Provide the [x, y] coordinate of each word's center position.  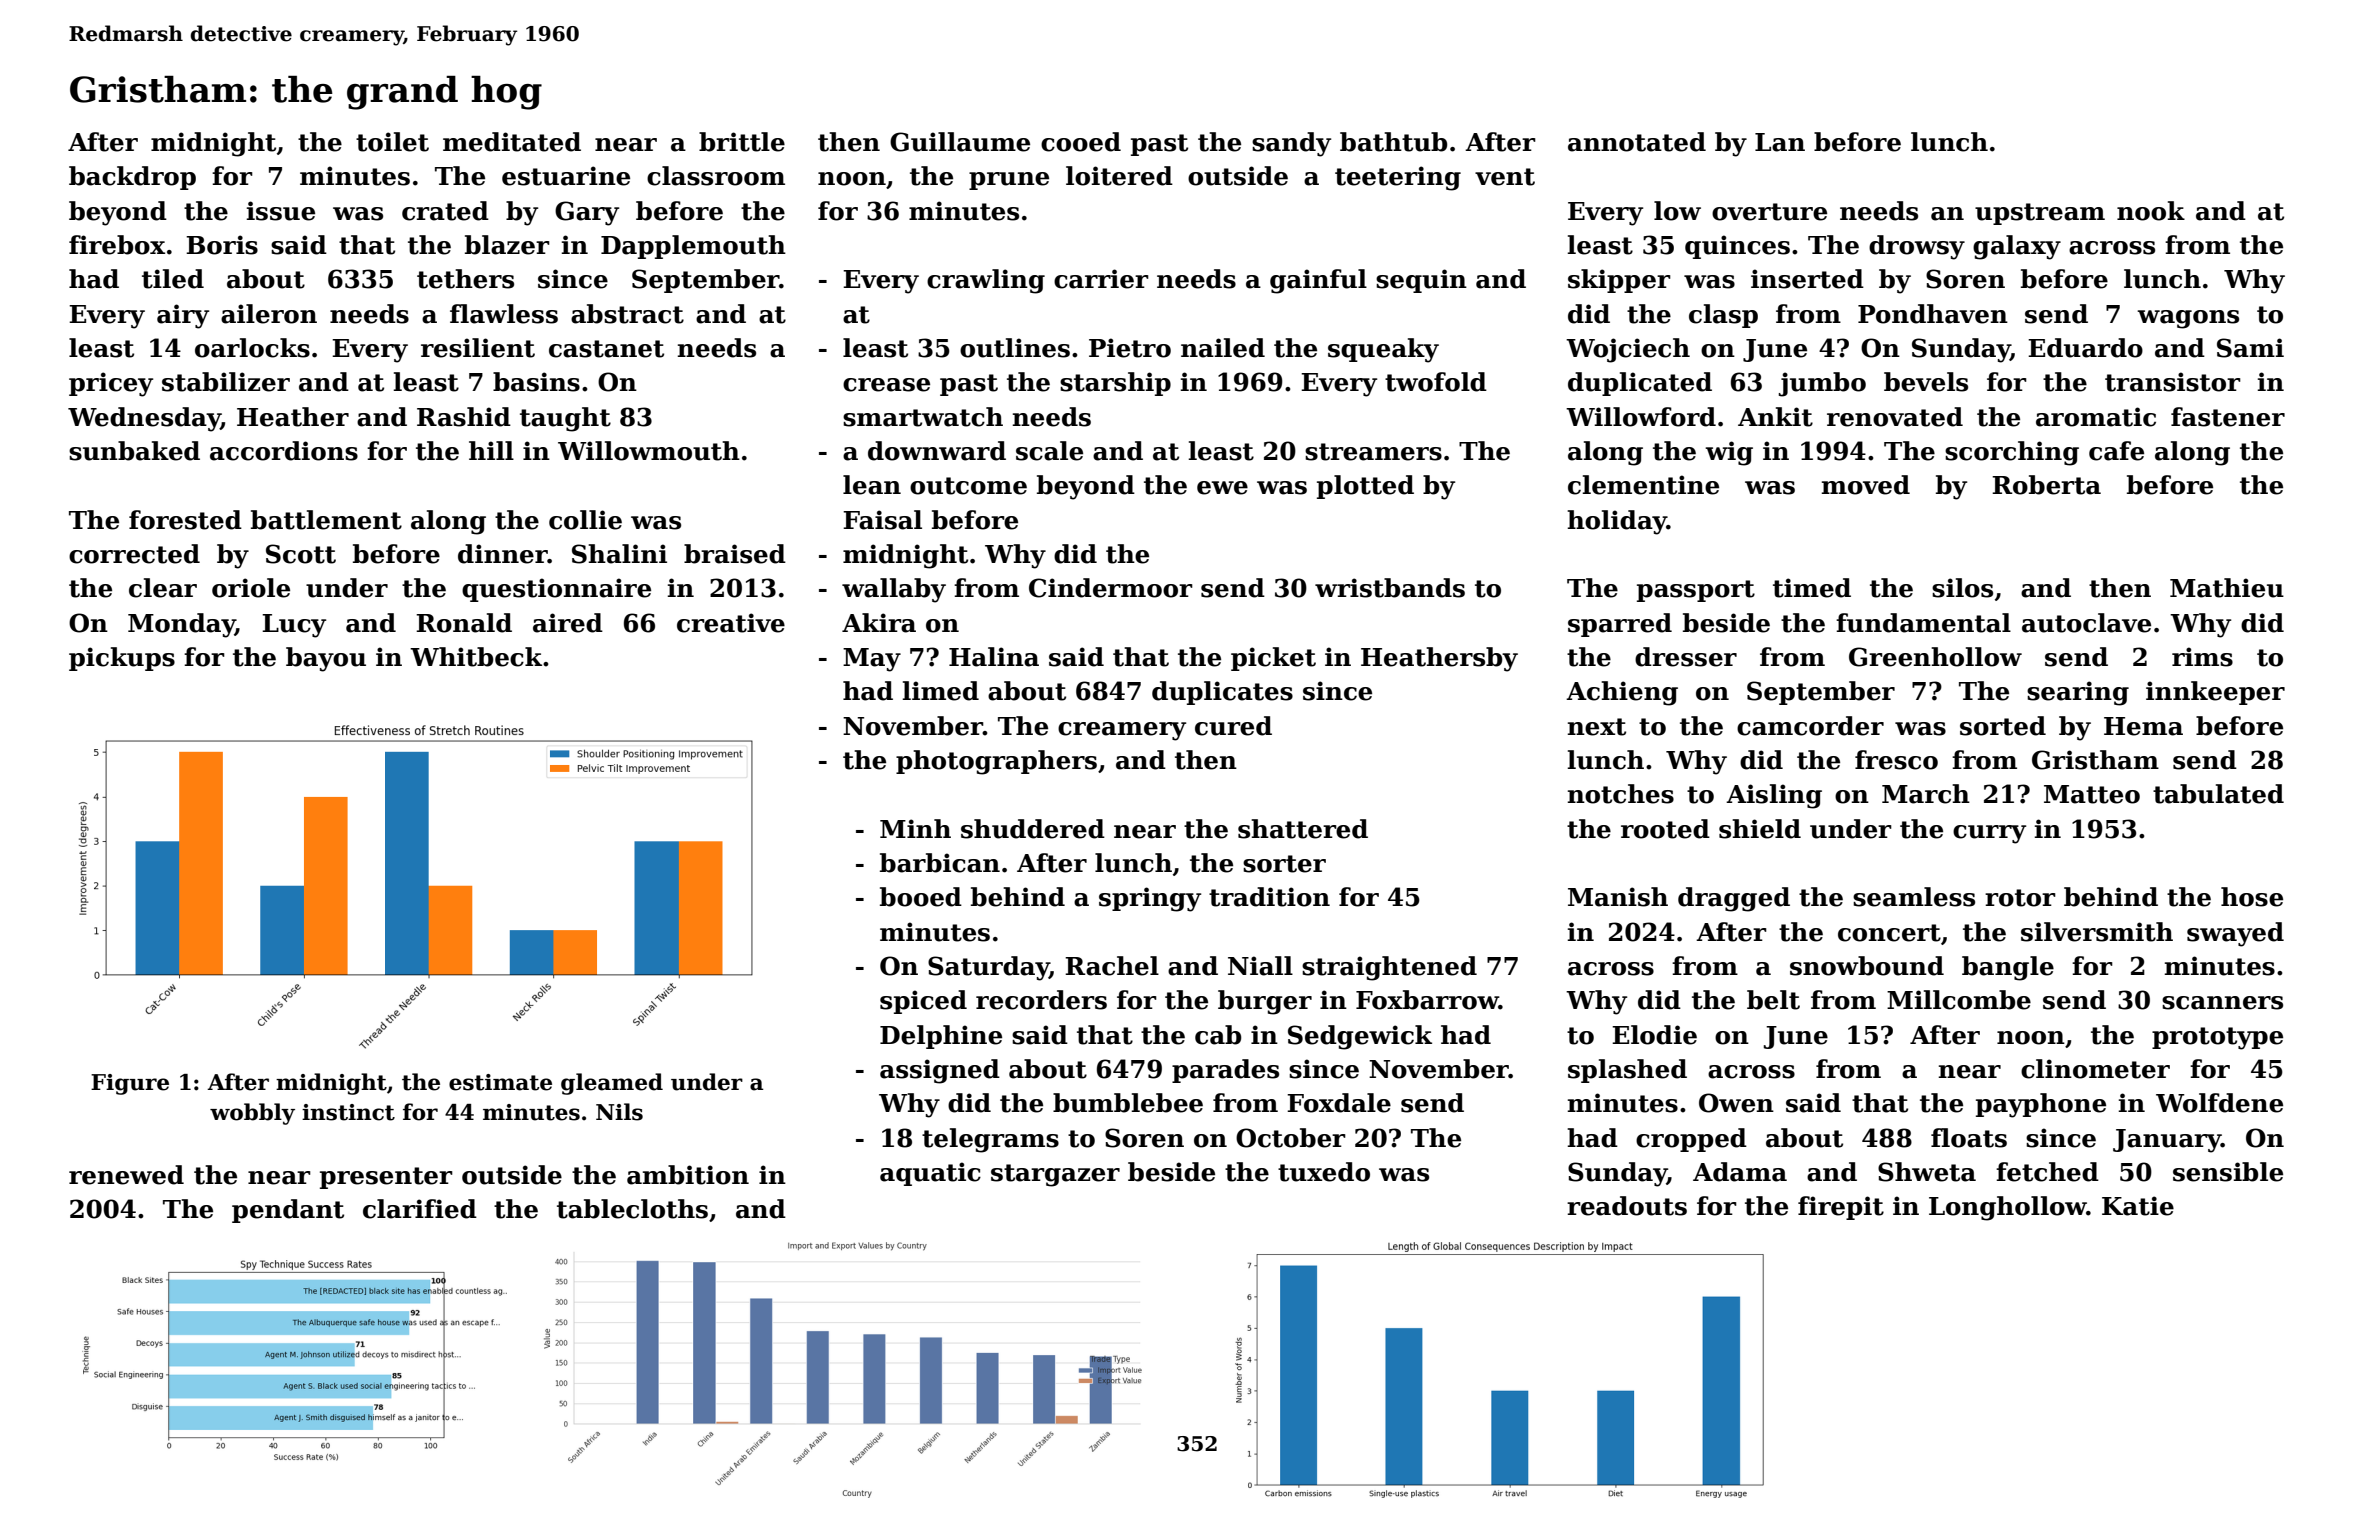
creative [731, 623]
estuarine [566, 176]
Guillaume [960, 142]
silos [1962, 588]
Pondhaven [1933, 314]
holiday [1617, 522]
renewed [126, 1175]
